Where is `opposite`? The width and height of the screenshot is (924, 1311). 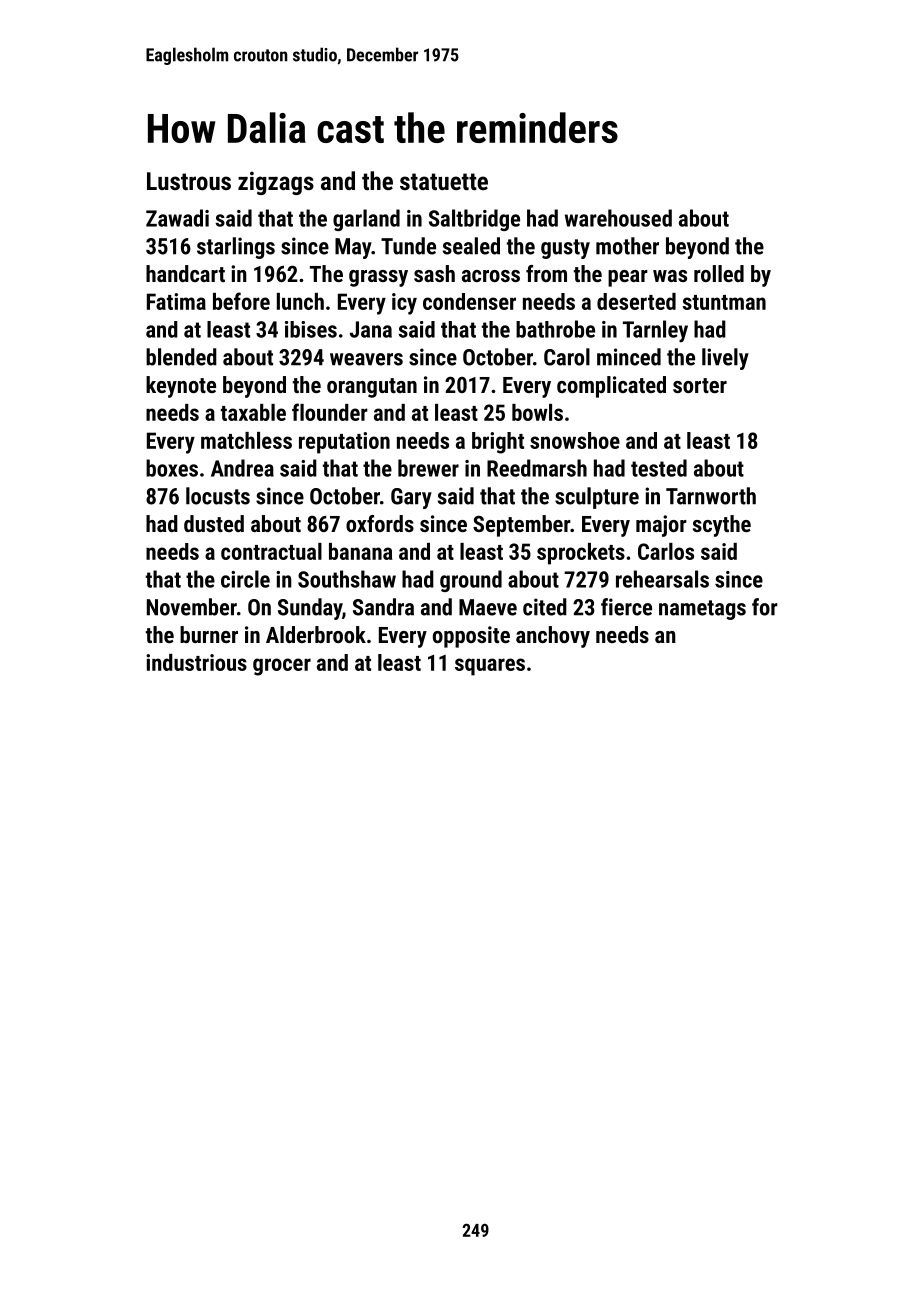 opposite is located at coordinates (471, 637).
